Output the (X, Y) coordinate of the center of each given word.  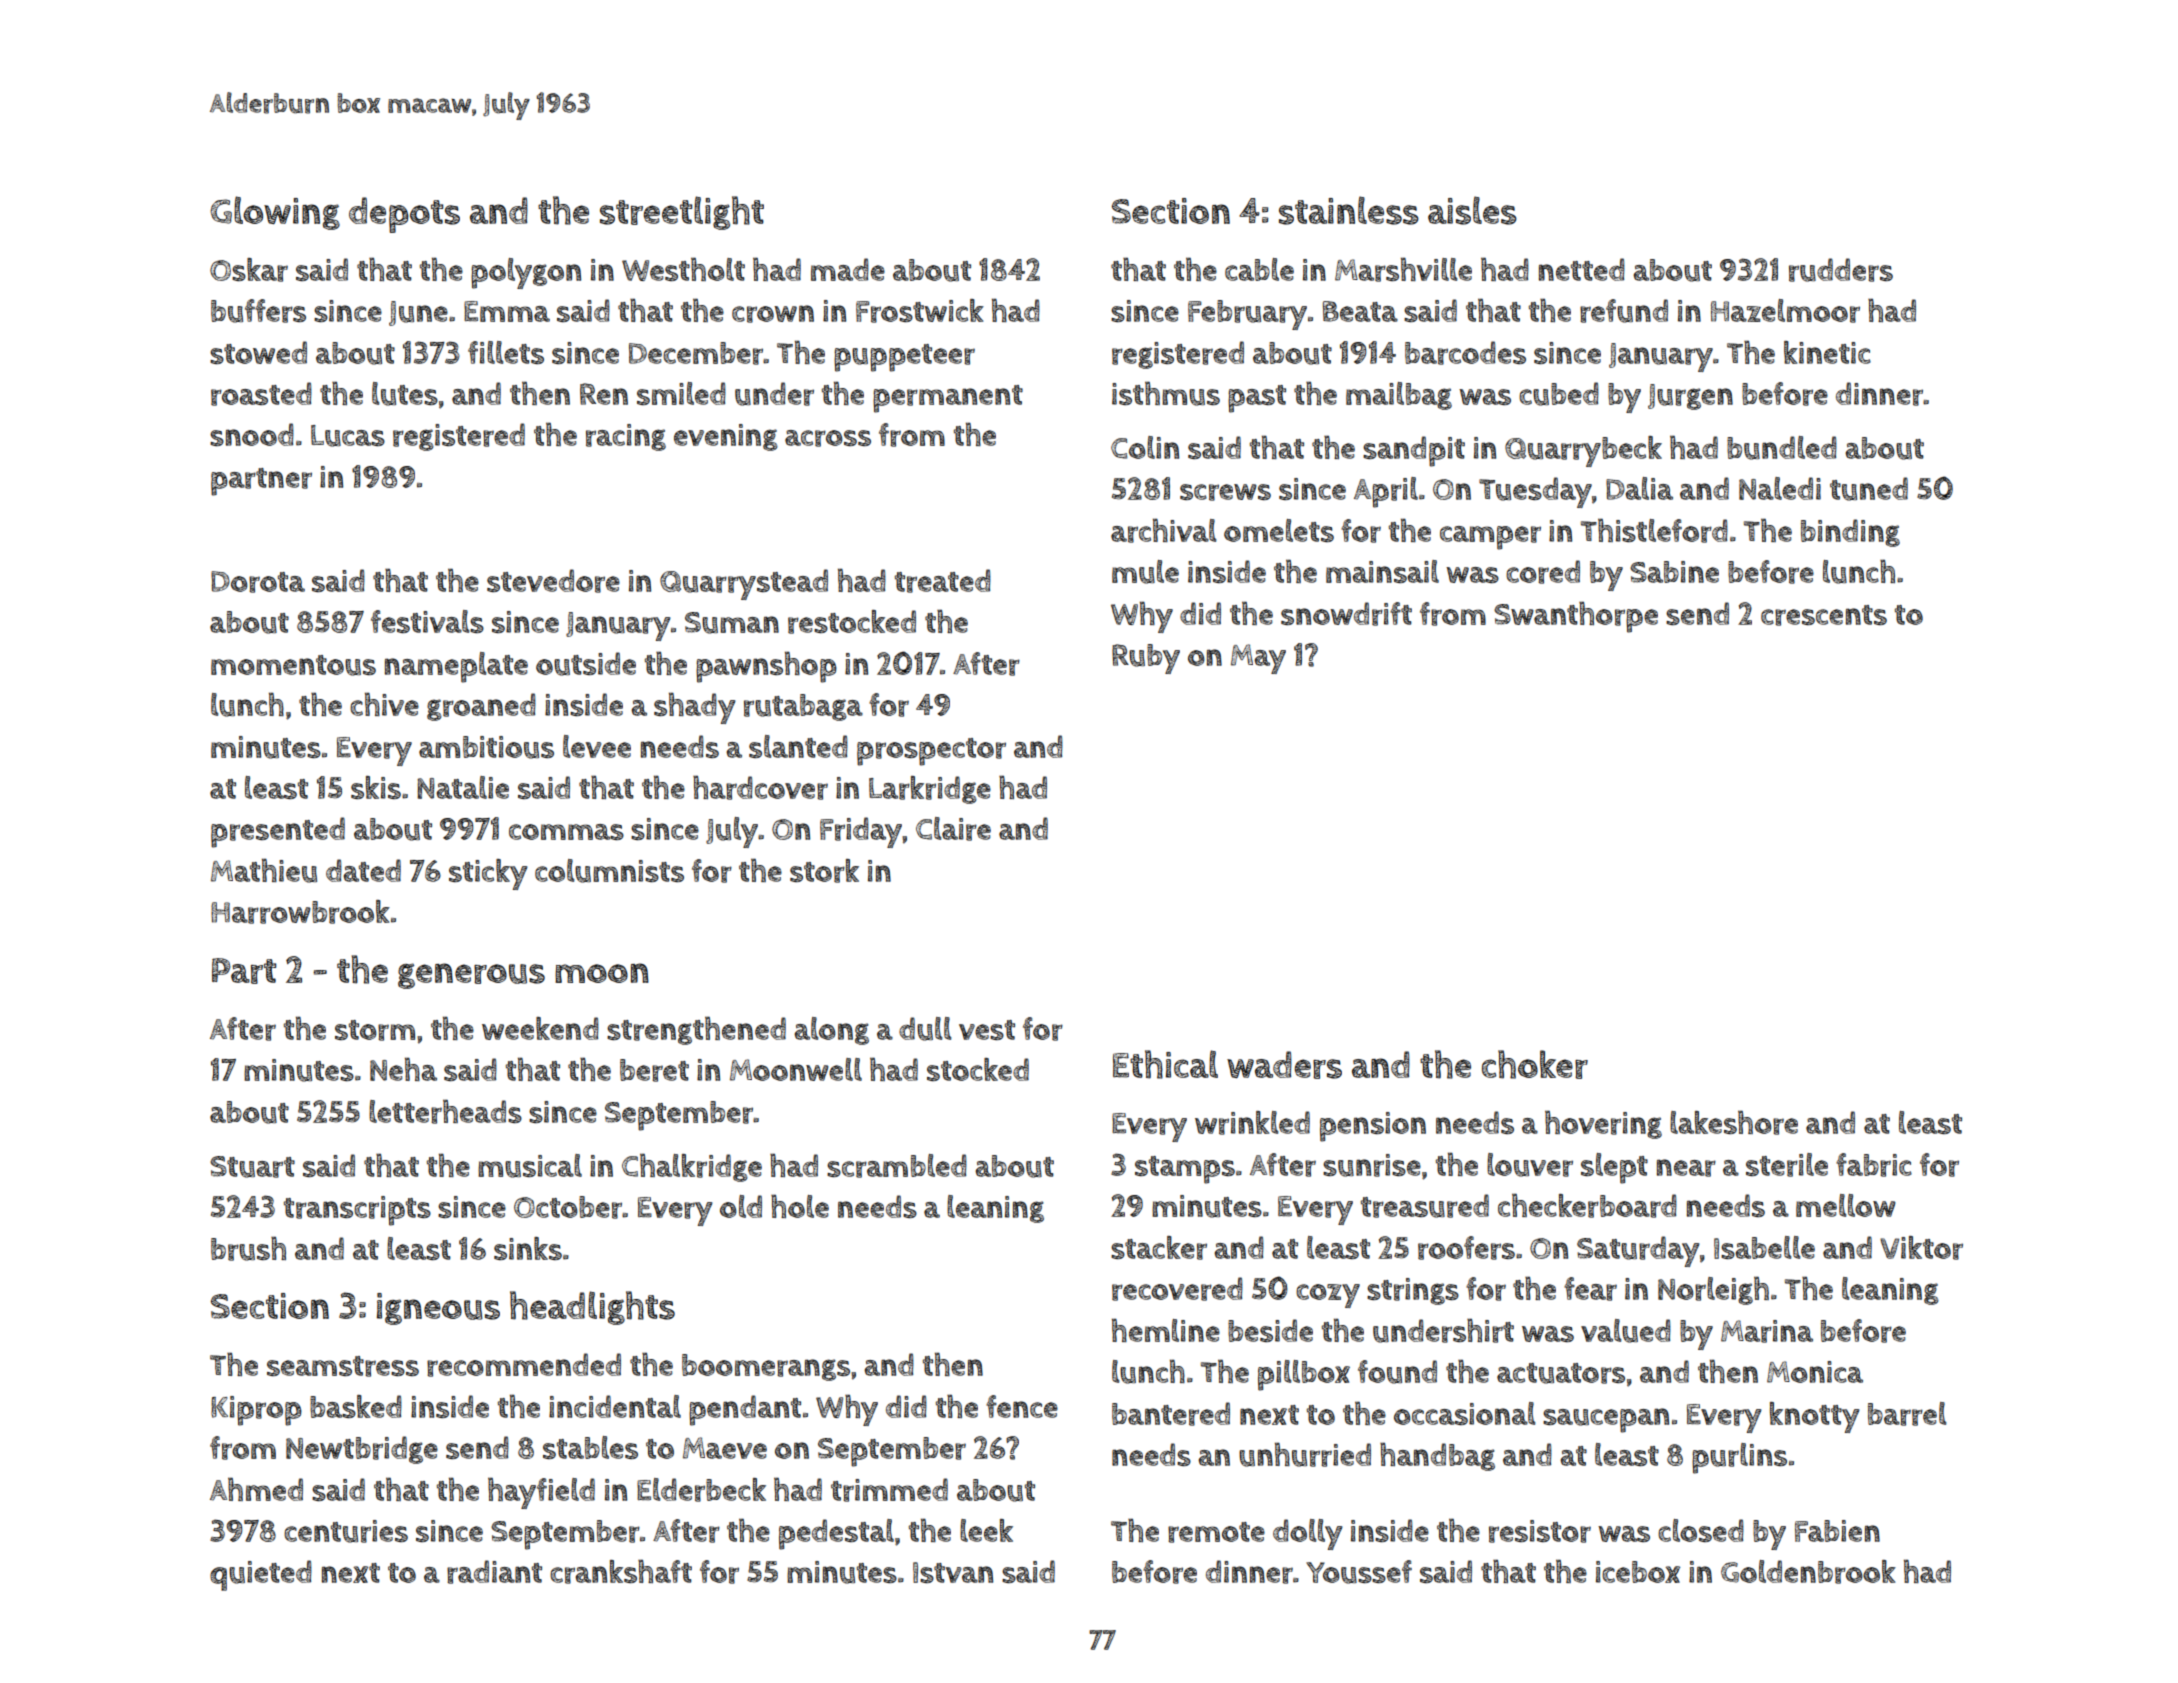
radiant (494, 1572)
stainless (1349, 210)
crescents (1824, 615)
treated (943, 581)
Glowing (275, 213)
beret (654, 1070)
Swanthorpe (1576, 617)
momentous (293, 665)
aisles (1472, 210)
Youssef (1359, 1572)
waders (1284, 1065)
